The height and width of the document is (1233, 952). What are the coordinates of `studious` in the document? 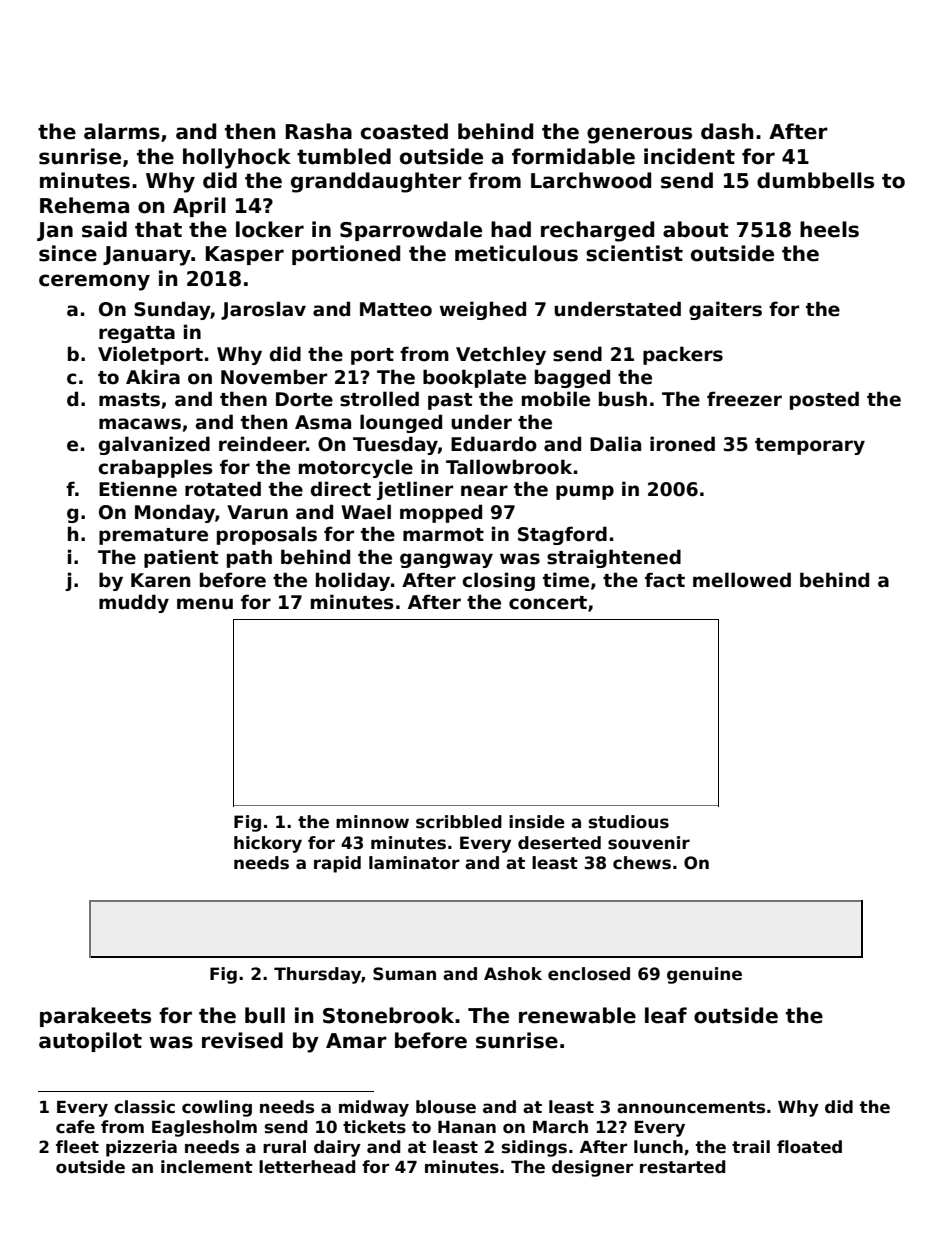 It's located at (629, 822).
